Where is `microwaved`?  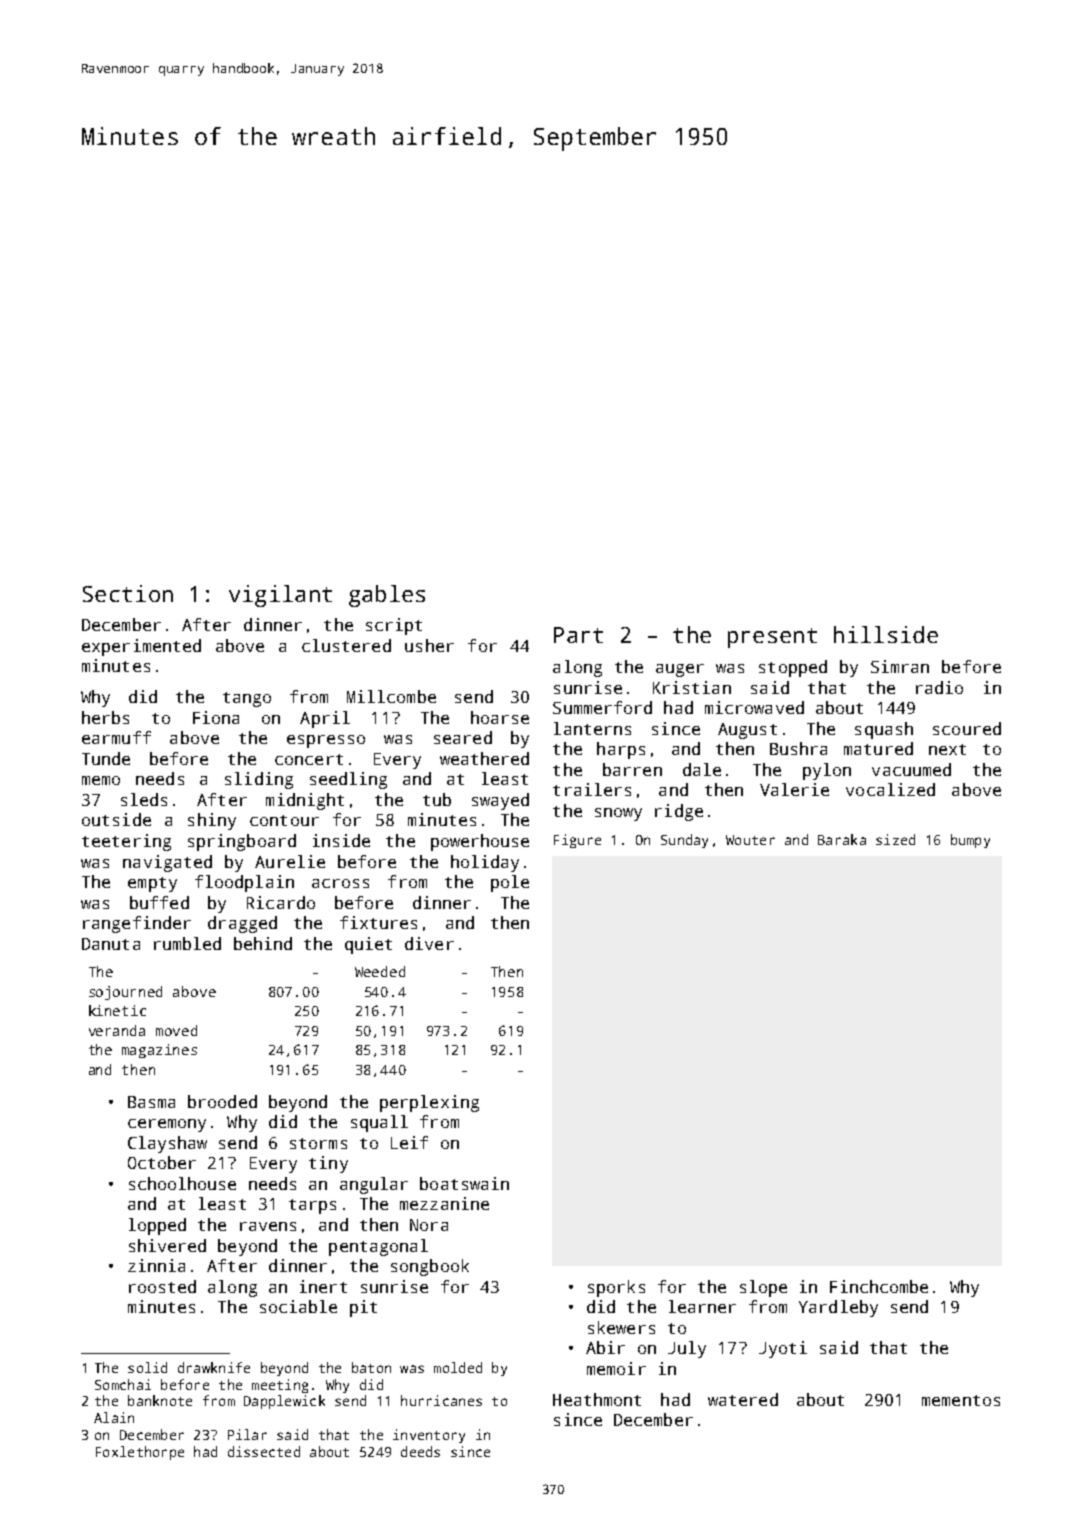 microwaved is located at coordinates (754, 707).
